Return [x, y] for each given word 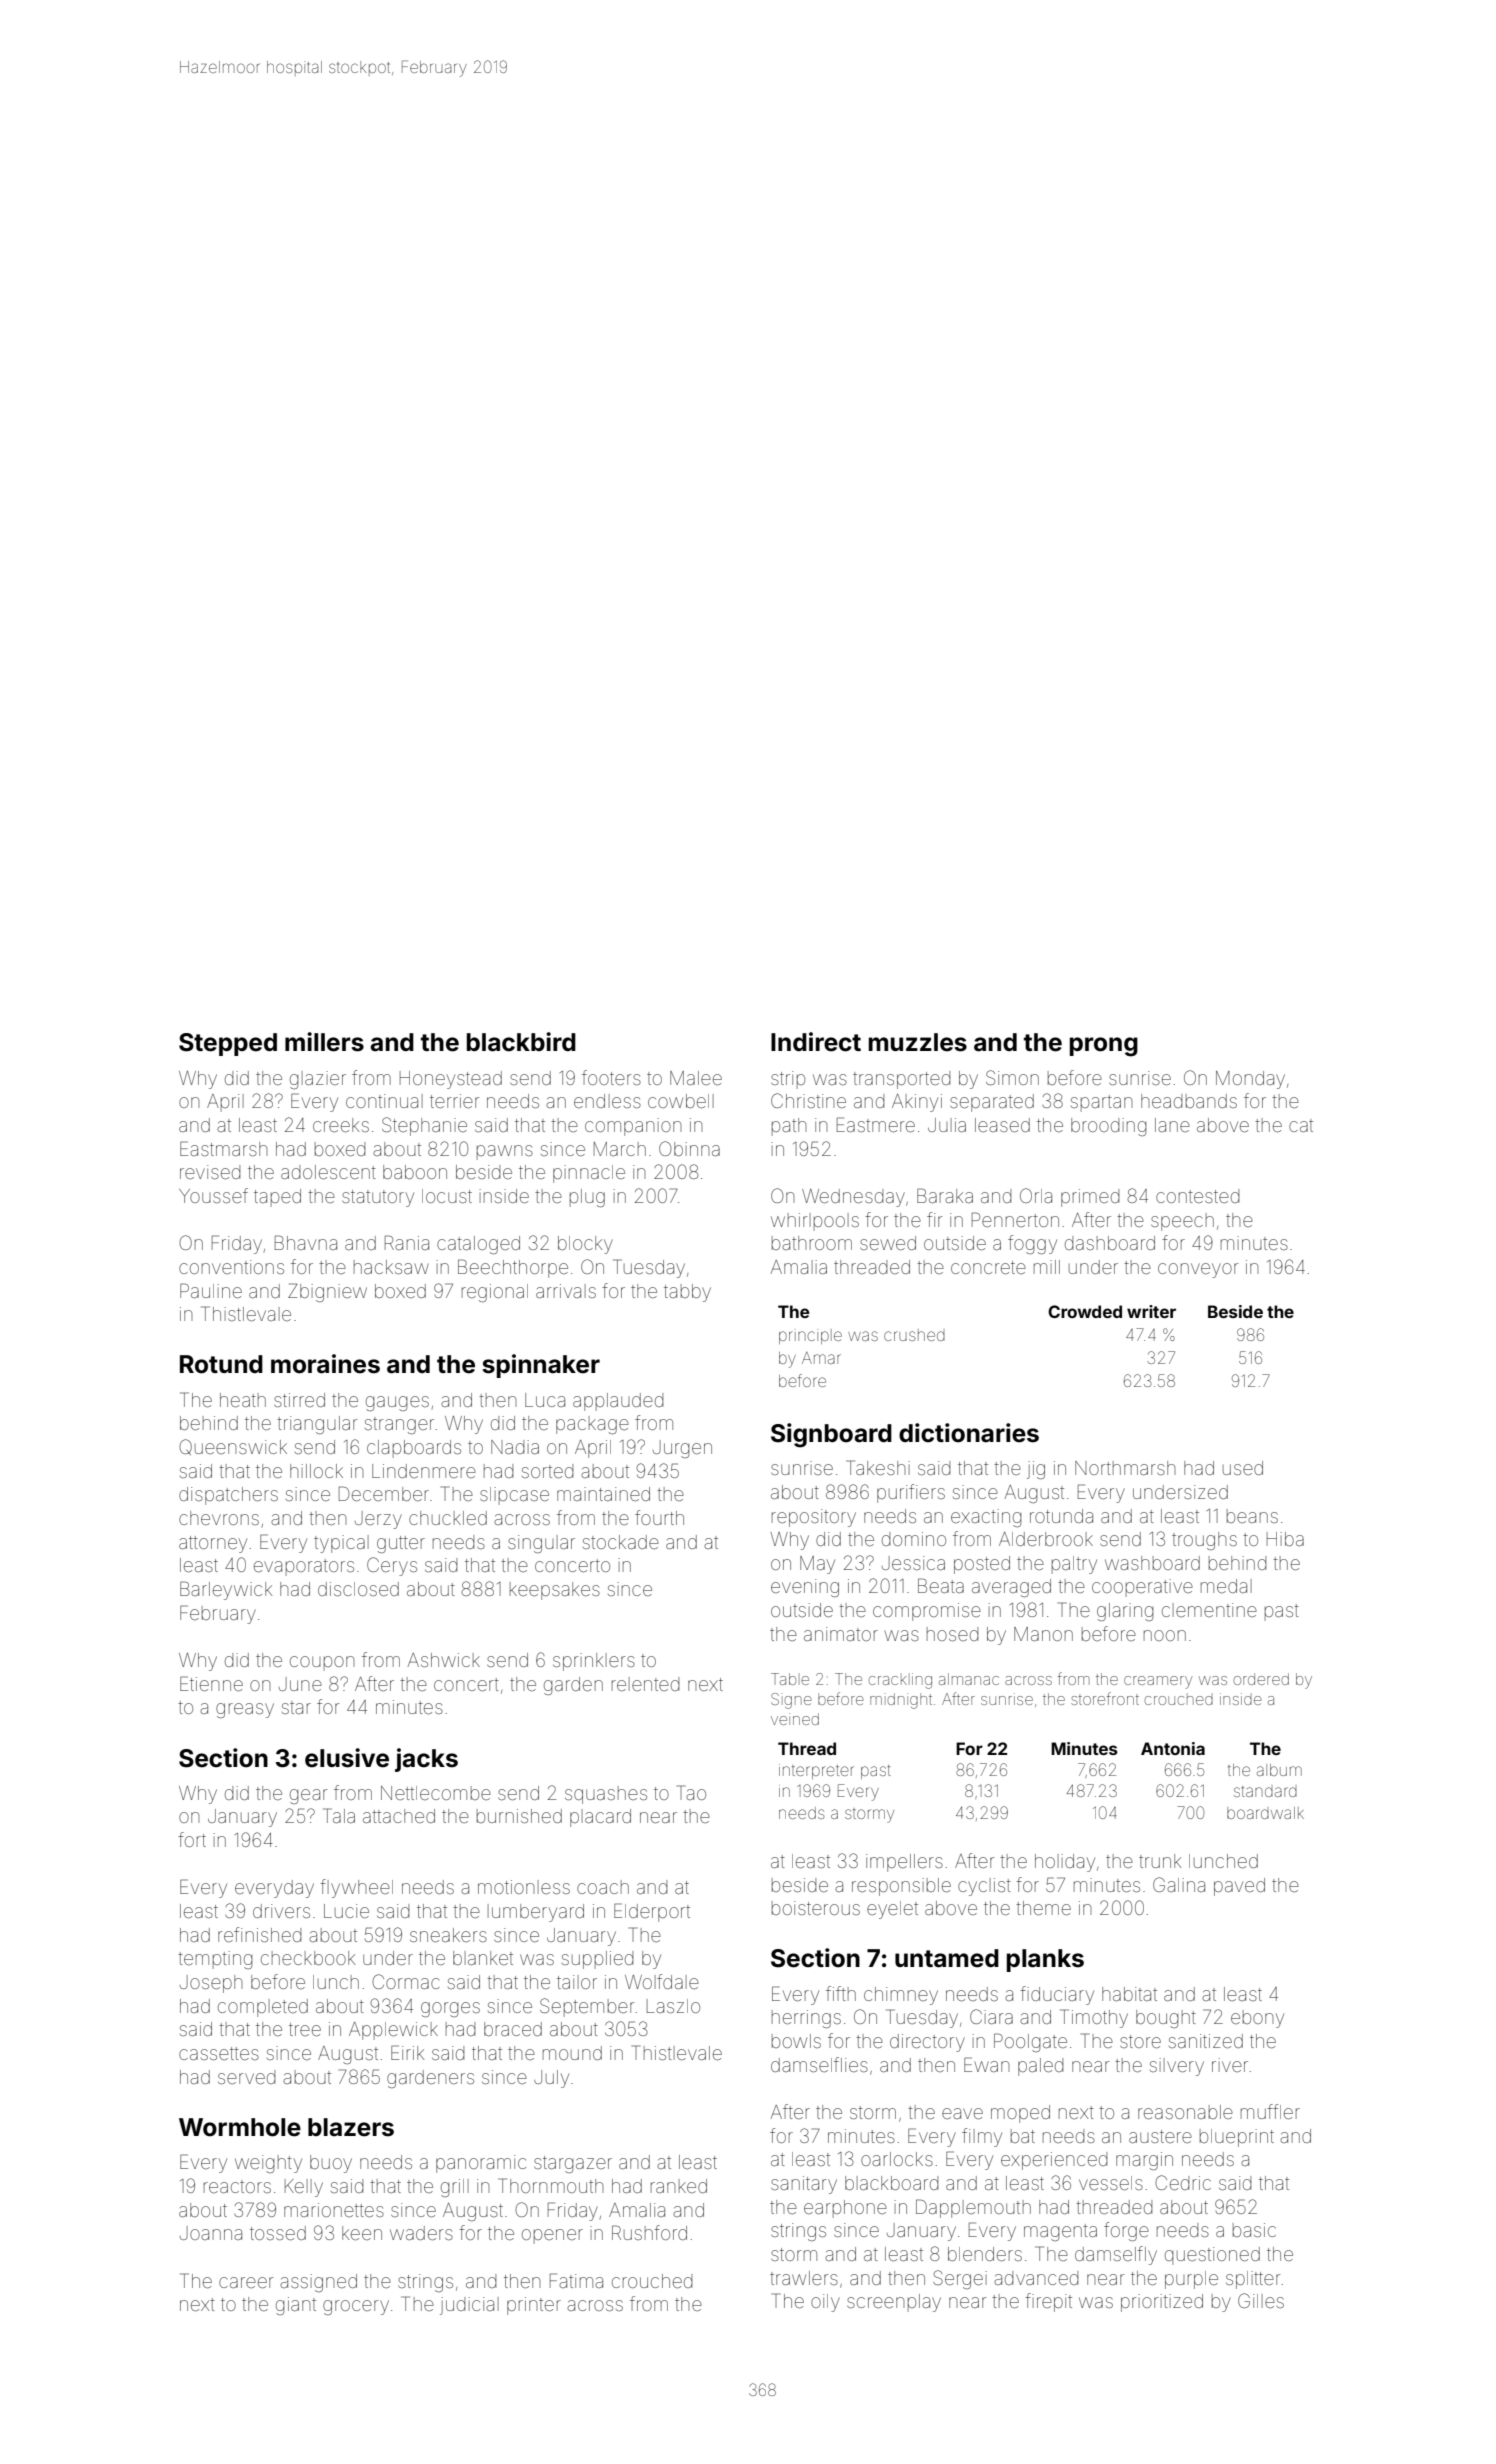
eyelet [892, 1910]
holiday [1065, 1863]
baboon [415, 1172]
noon [1165, 1635]
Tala [339, 1815]
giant [296, 2306]
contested [1197, 1196]
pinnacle [589, 1174]
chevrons [219, 1518]
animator [841, 1634]
